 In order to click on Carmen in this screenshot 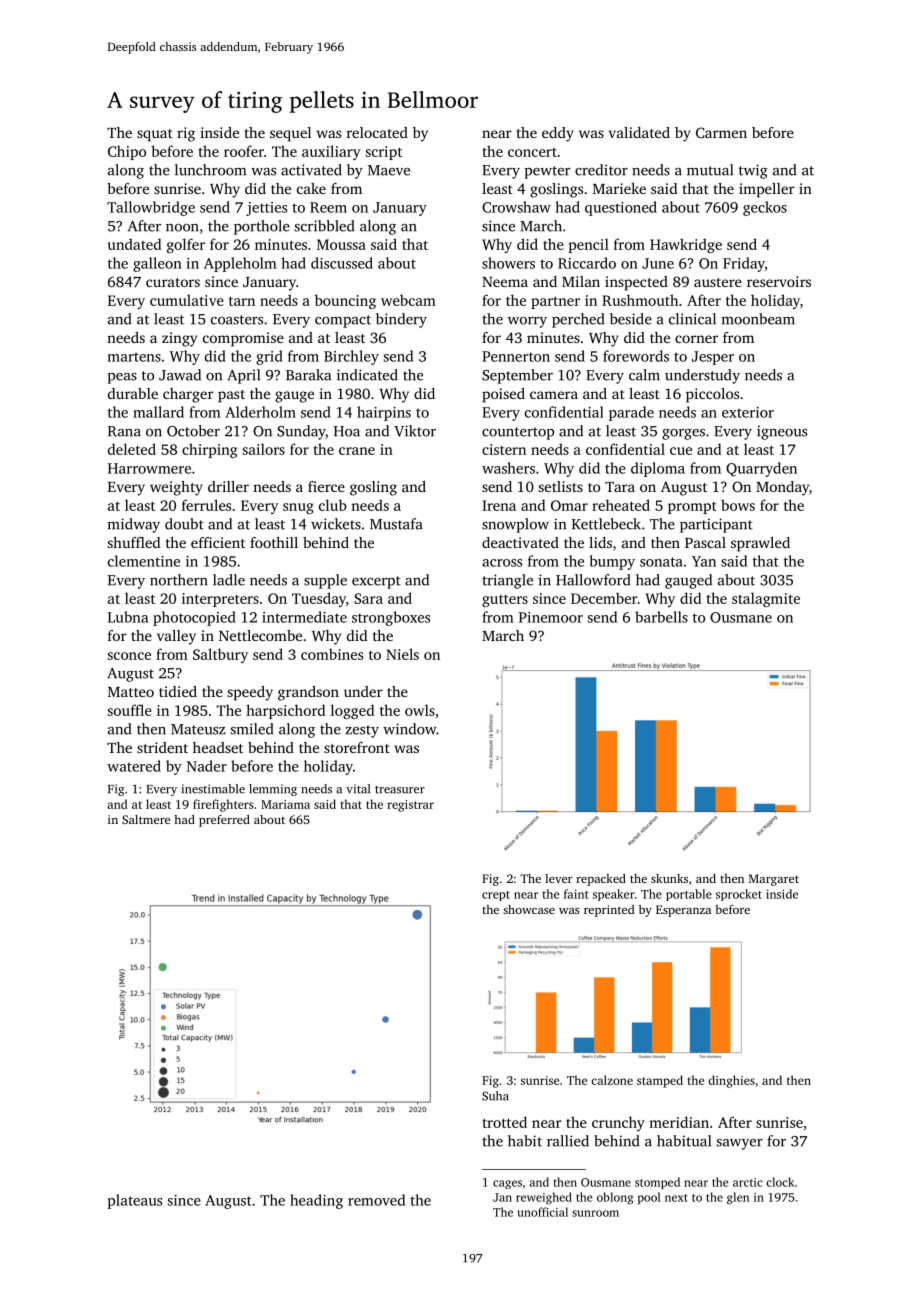, I will do `click(721, 132)`.
